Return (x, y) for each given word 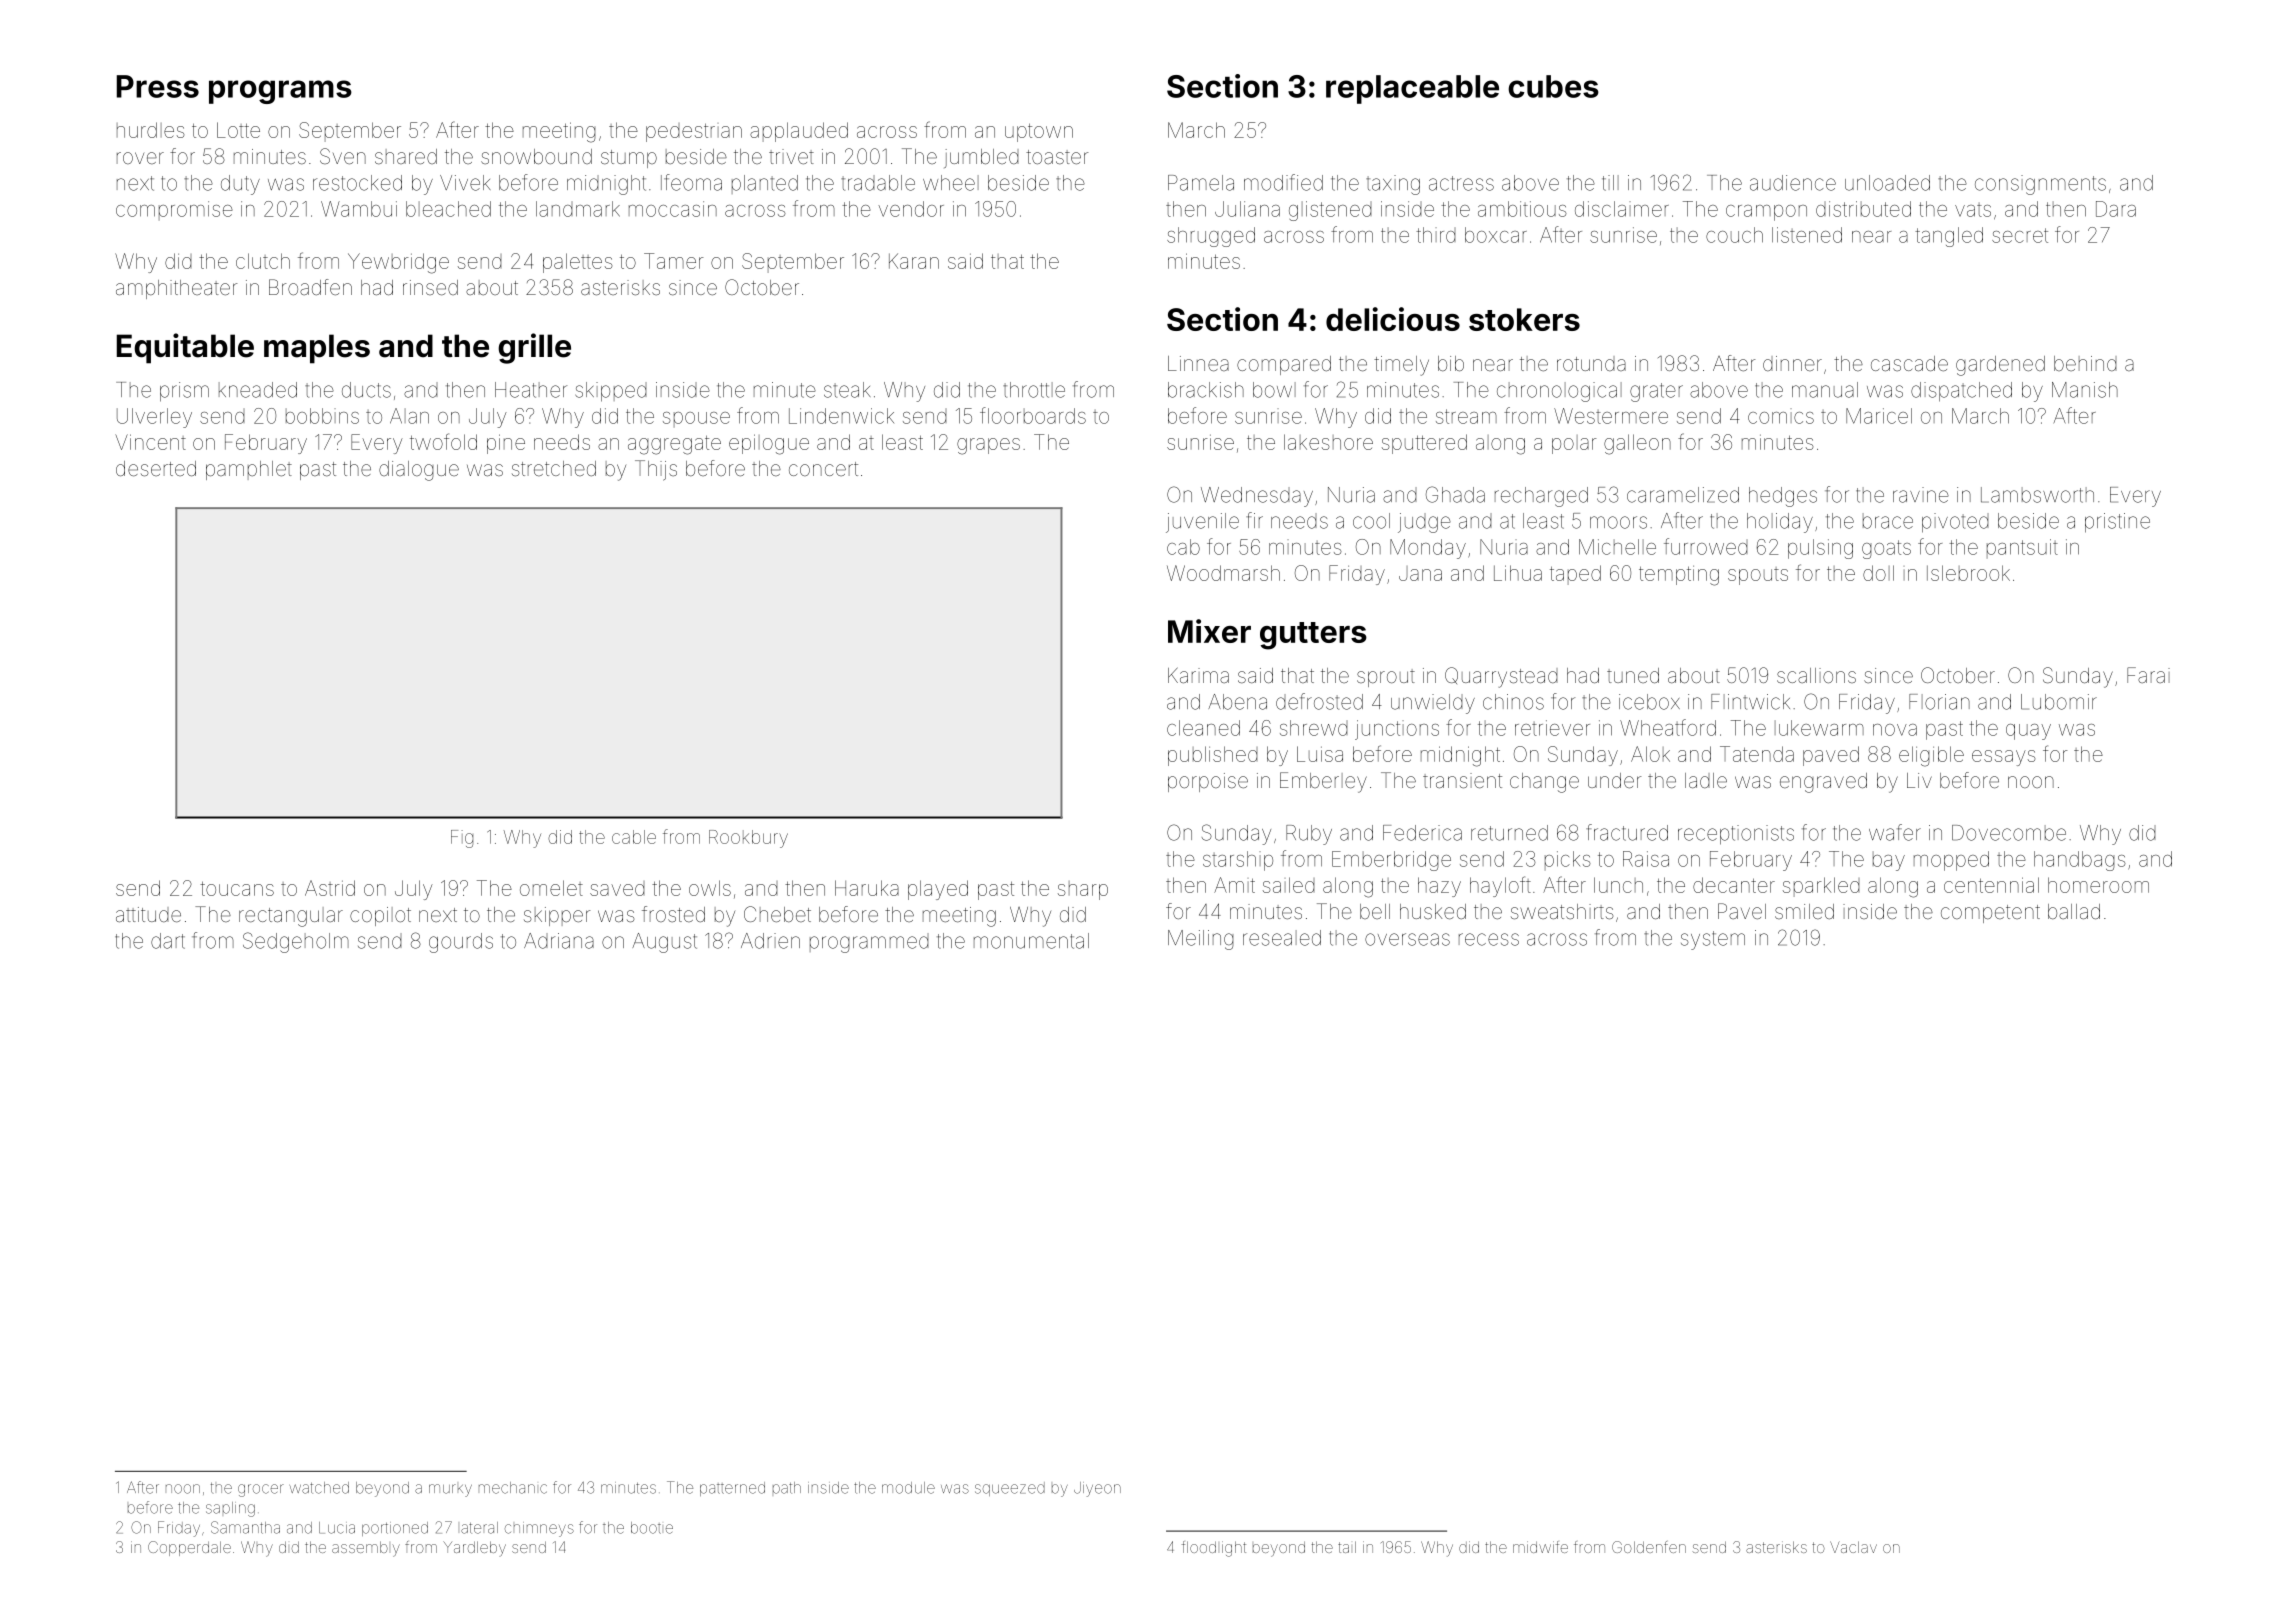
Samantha (245, 1527)
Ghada (1455, 494)
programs (280, 92)
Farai (2148, 675)
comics (1781, 416)
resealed (1282, 938)
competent (1990, 914)
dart (168, 941)
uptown (1039, 133)
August (664, 943)
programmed (869, 943)
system (1713, 940)
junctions (1397, 730)
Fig (462, 839)
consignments (2040, 185)
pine (506, 444)
